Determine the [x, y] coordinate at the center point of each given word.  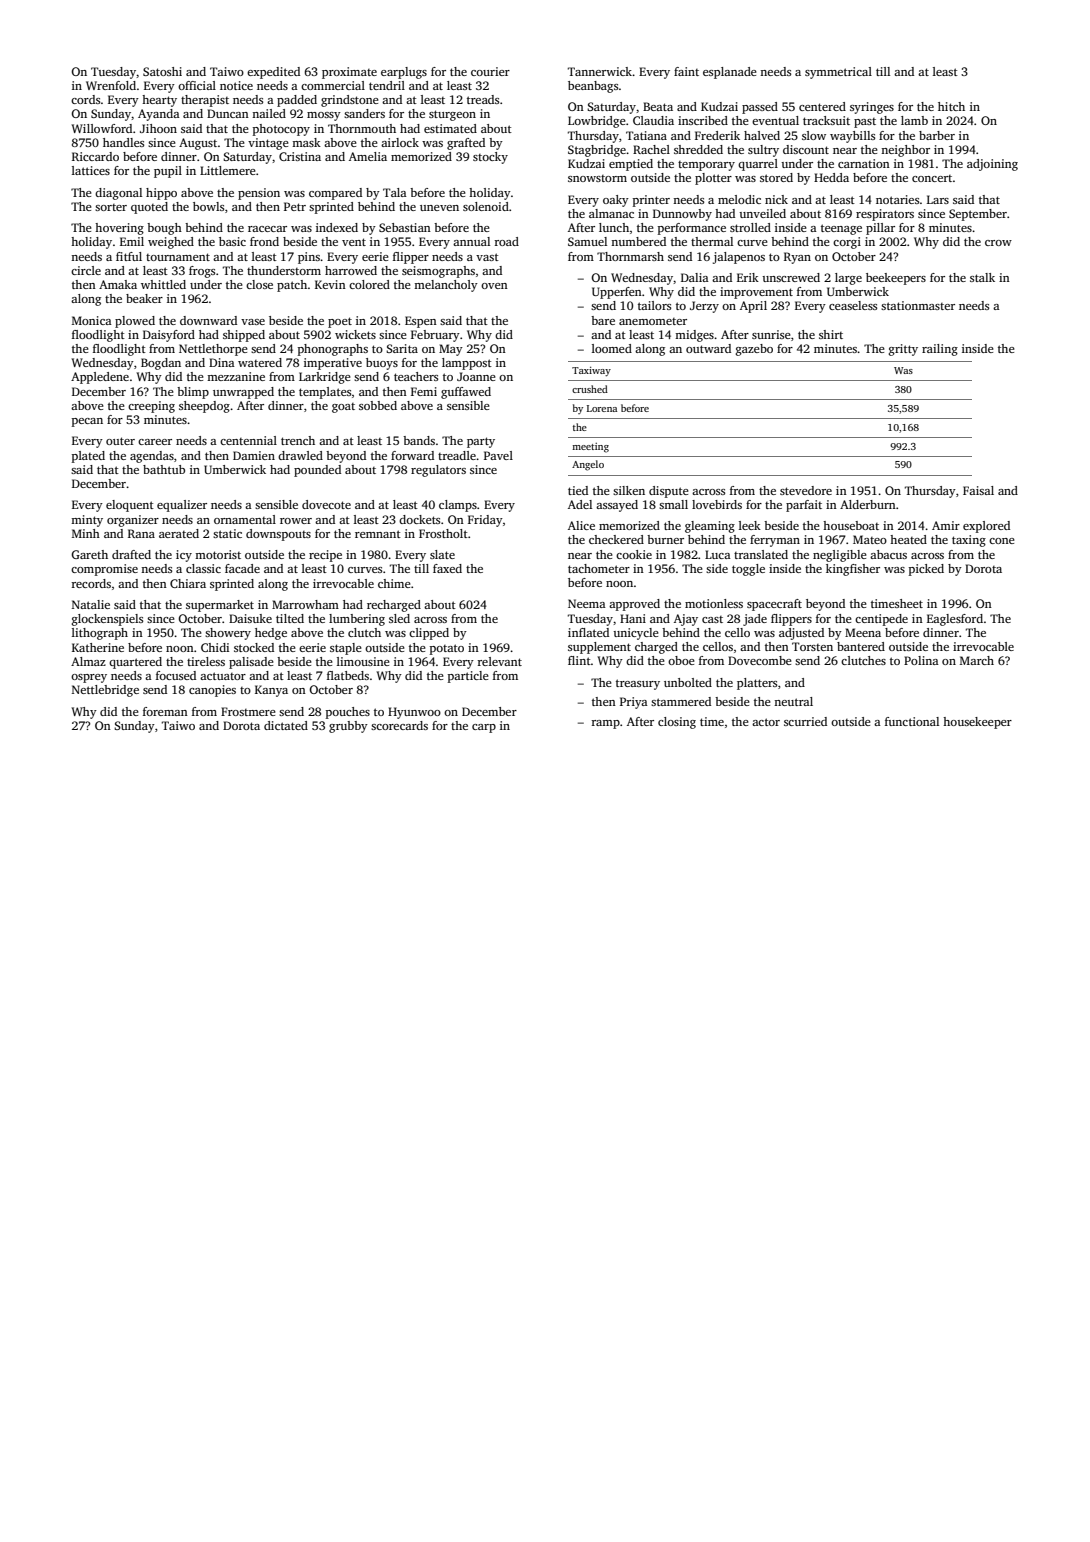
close [259, 284]
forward [412, 455]
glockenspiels [107, 620]
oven [494, 286]
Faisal [978, 490]
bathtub [164, 469]
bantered [861, 646]
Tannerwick [600, 71]
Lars [938, 199]
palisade [251, 663]
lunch [614, 227]
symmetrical [838, 73]
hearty [159, 101]
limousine [363, 661]
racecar [267, 229]
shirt [831, 334]
